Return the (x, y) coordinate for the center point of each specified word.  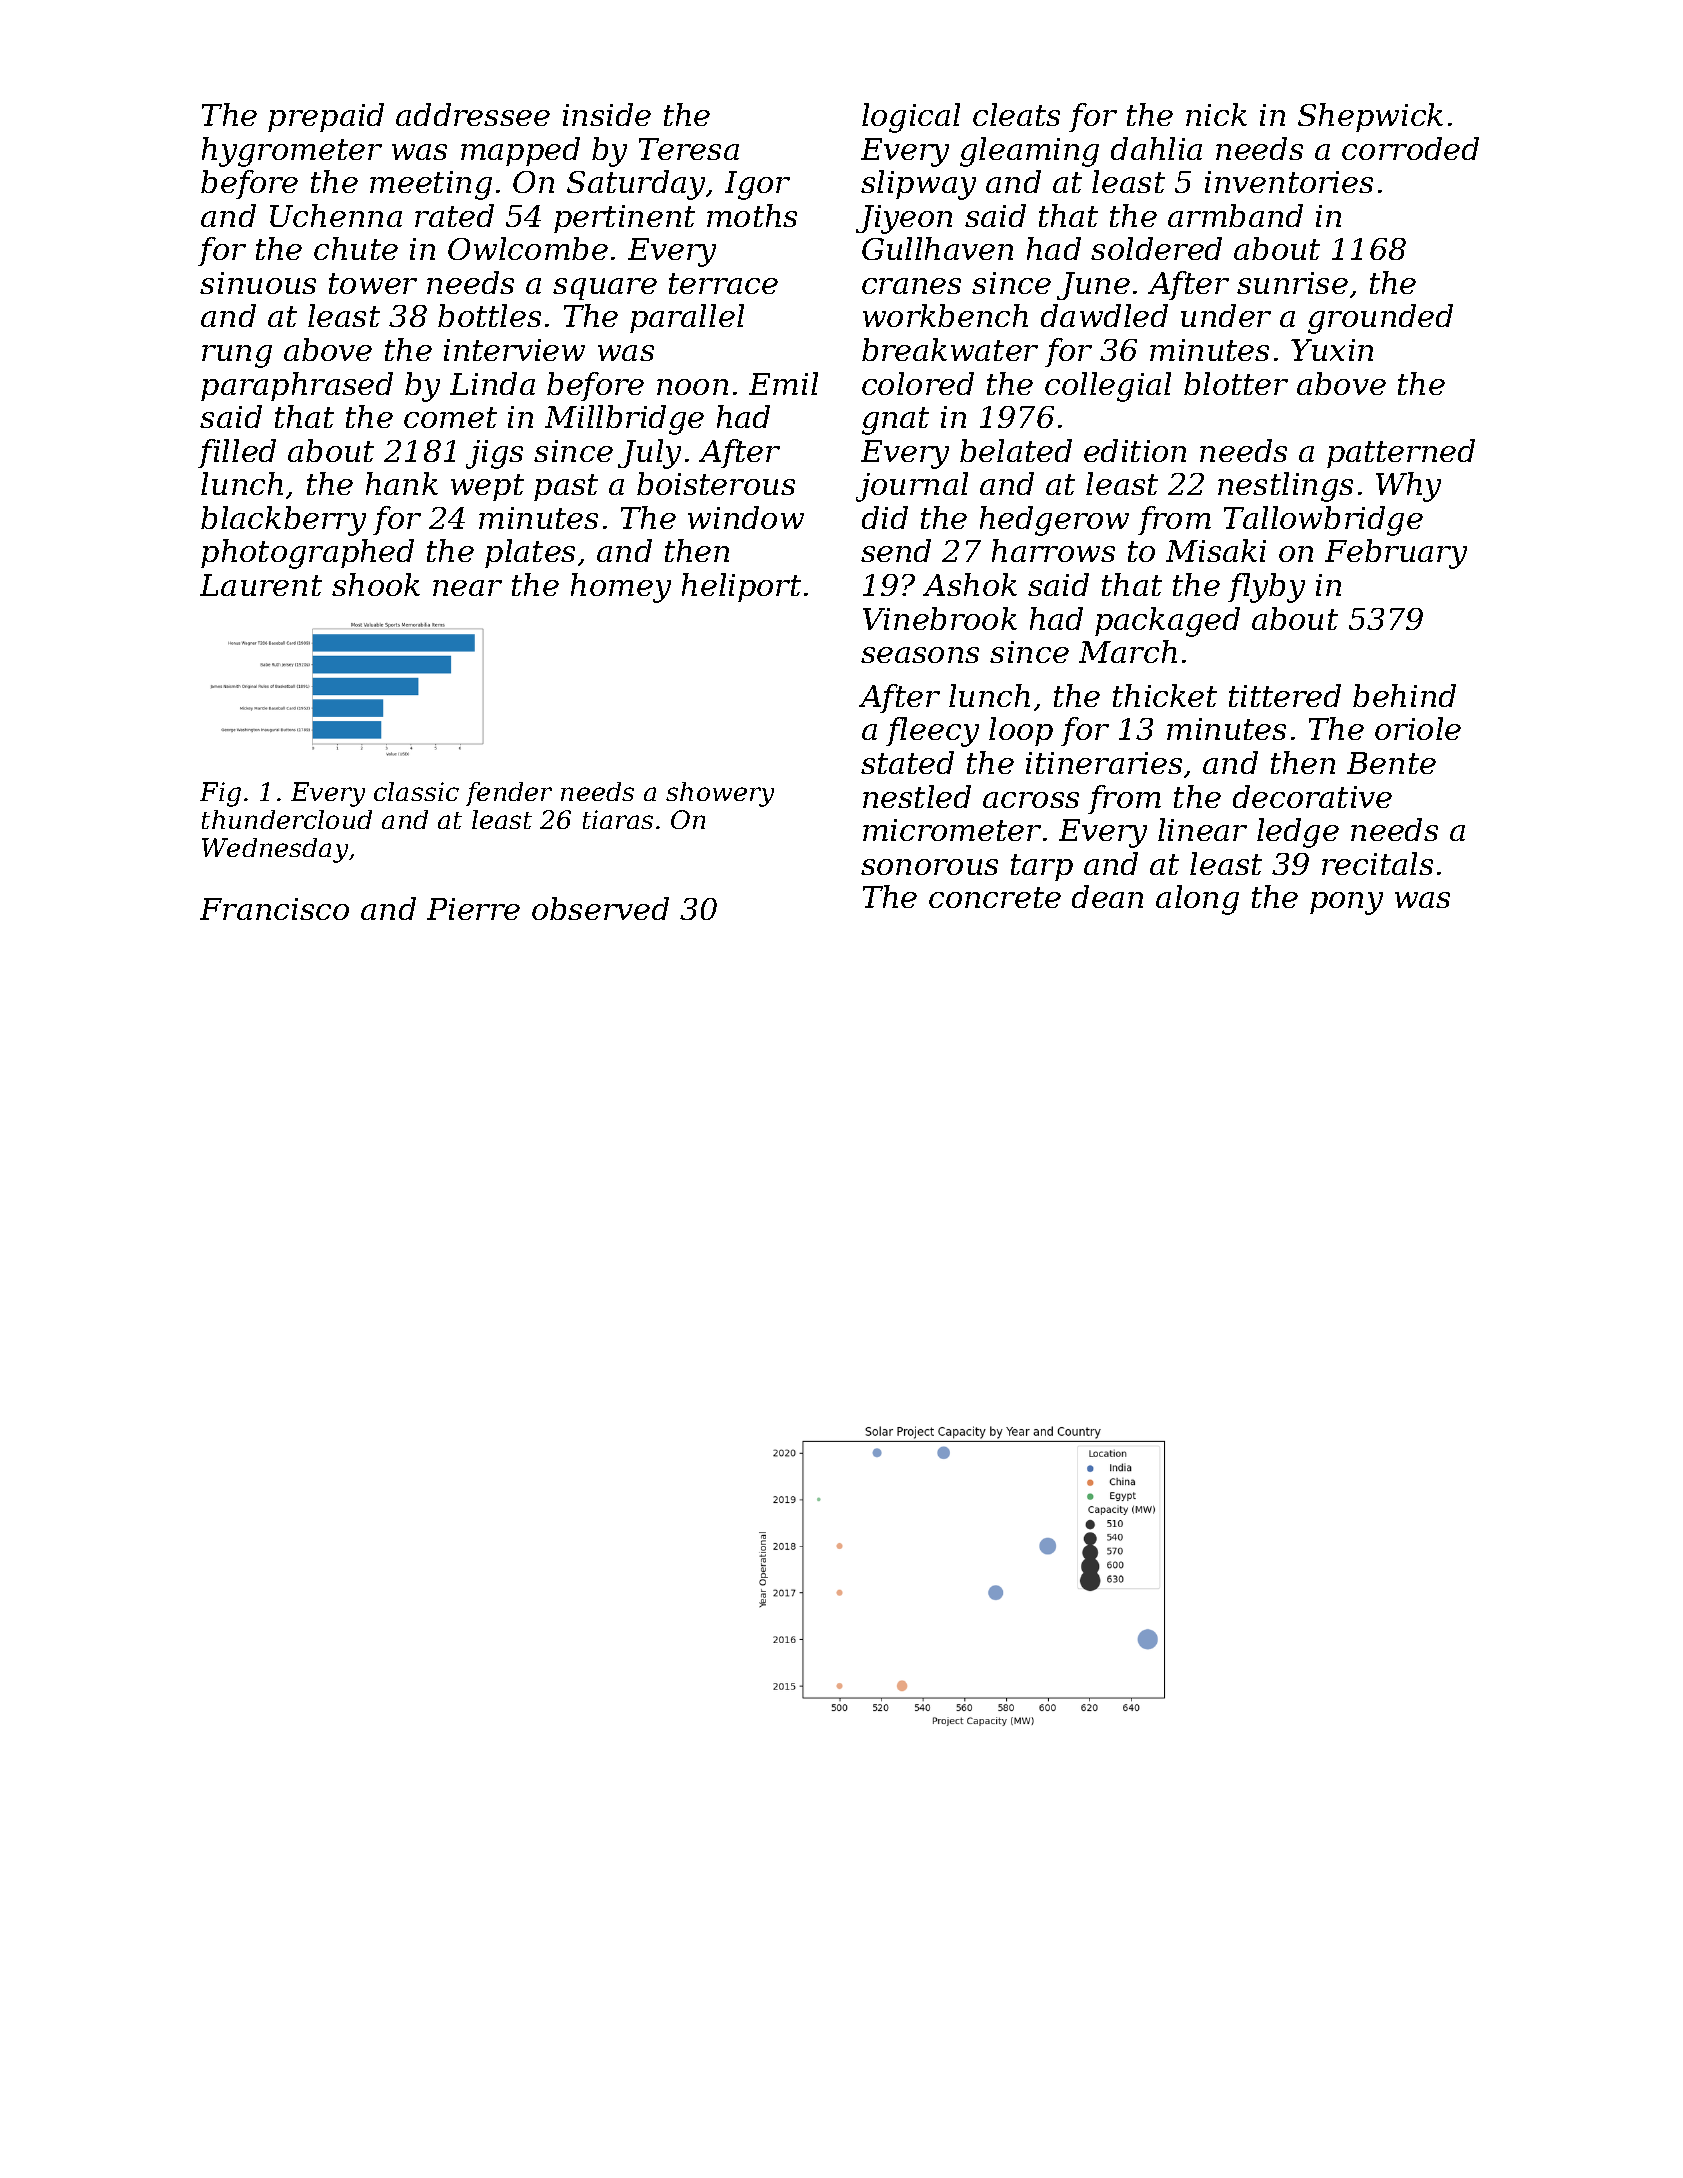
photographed (307, 554)
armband (1235, 215)
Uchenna (336, 215)
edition (1135, 450)
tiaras (618, 819)
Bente (1391, 763)
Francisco (274, 909)
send (896, 550)
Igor (757, 185)
